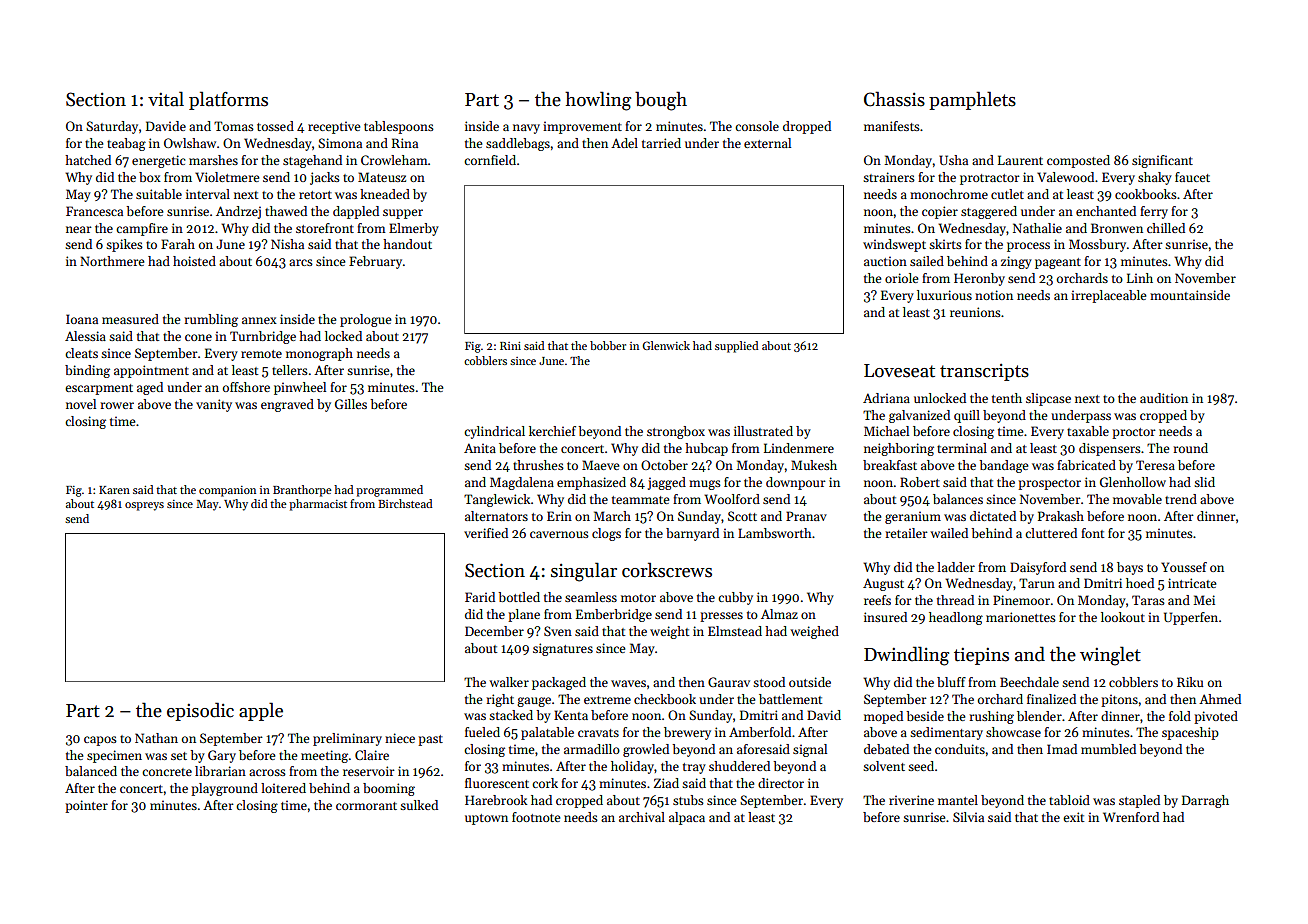  I want to click on stagehand, so click(312, 161).
